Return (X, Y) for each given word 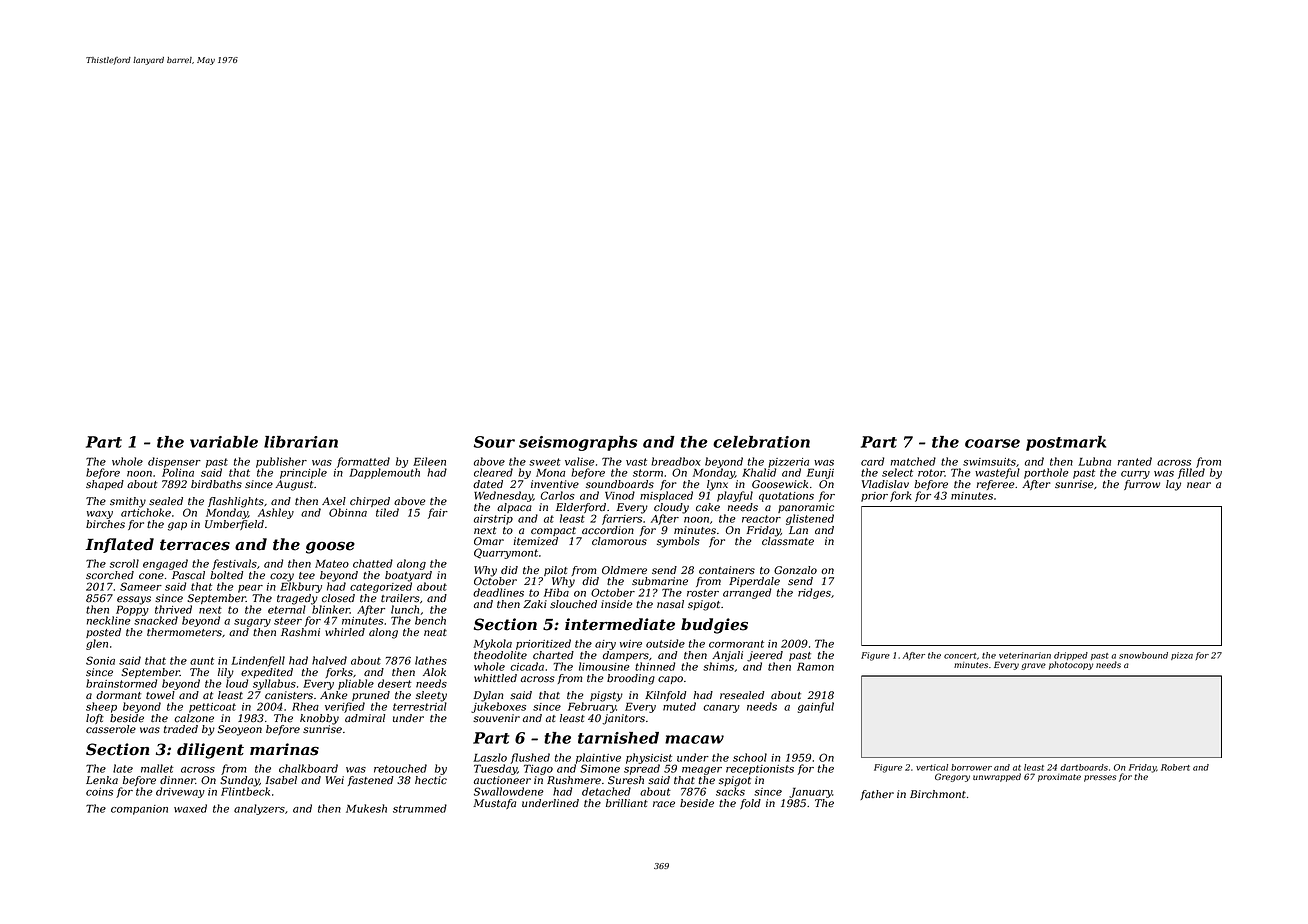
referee (995, 485)
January (810, 793)
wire (631, 644)
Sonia (100, 660)
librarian (301, 442)
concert (960, 656)
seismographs (578, 443)
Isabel (281, 780)
